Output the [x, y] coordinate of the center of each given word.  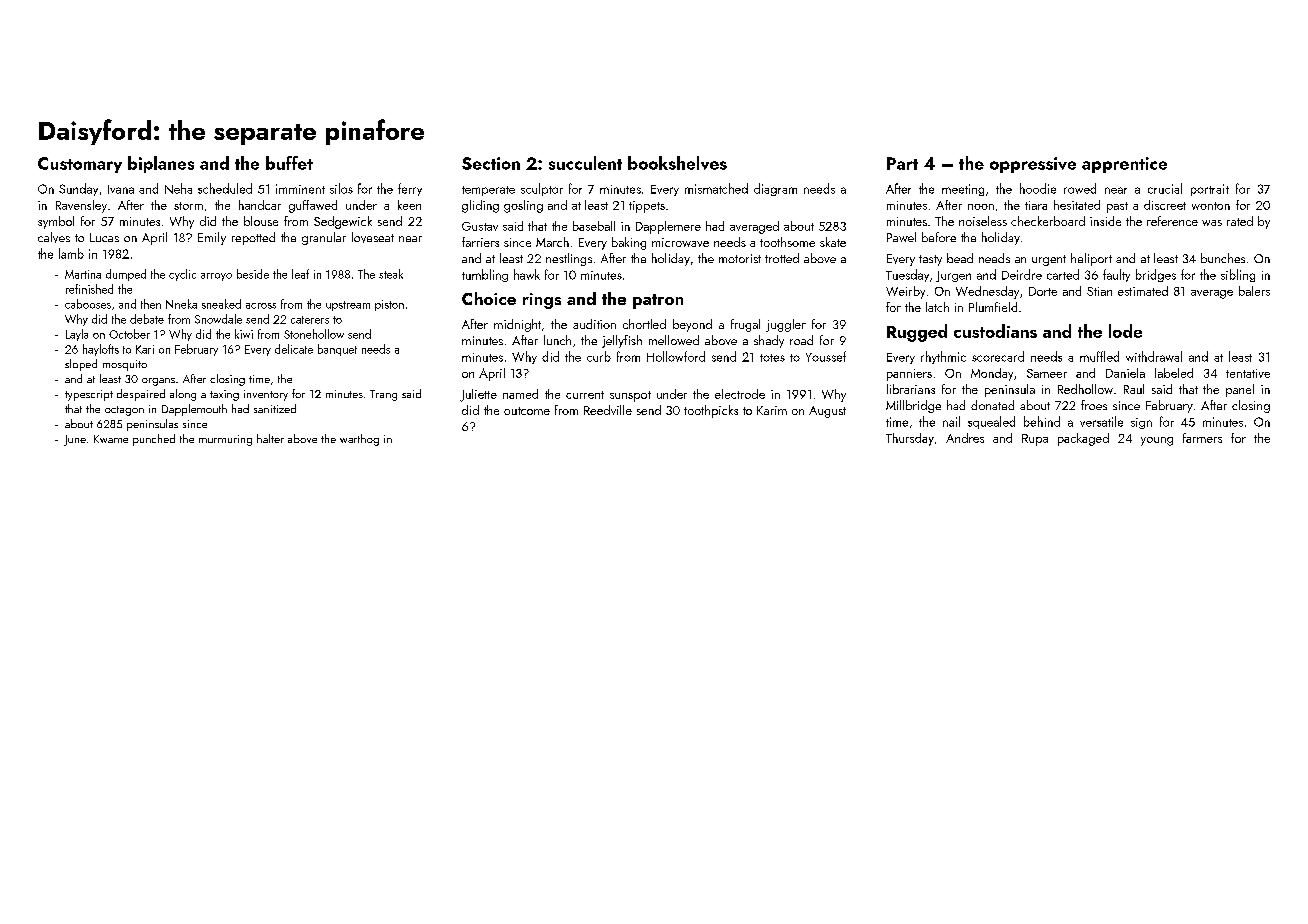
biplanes [161, 164]
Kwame [111, 439]
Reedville [608, 410]
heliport [1091, 259]
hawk [527, 274]
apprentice [1124, 165]
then [151, 304]
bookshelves [677, 163]
